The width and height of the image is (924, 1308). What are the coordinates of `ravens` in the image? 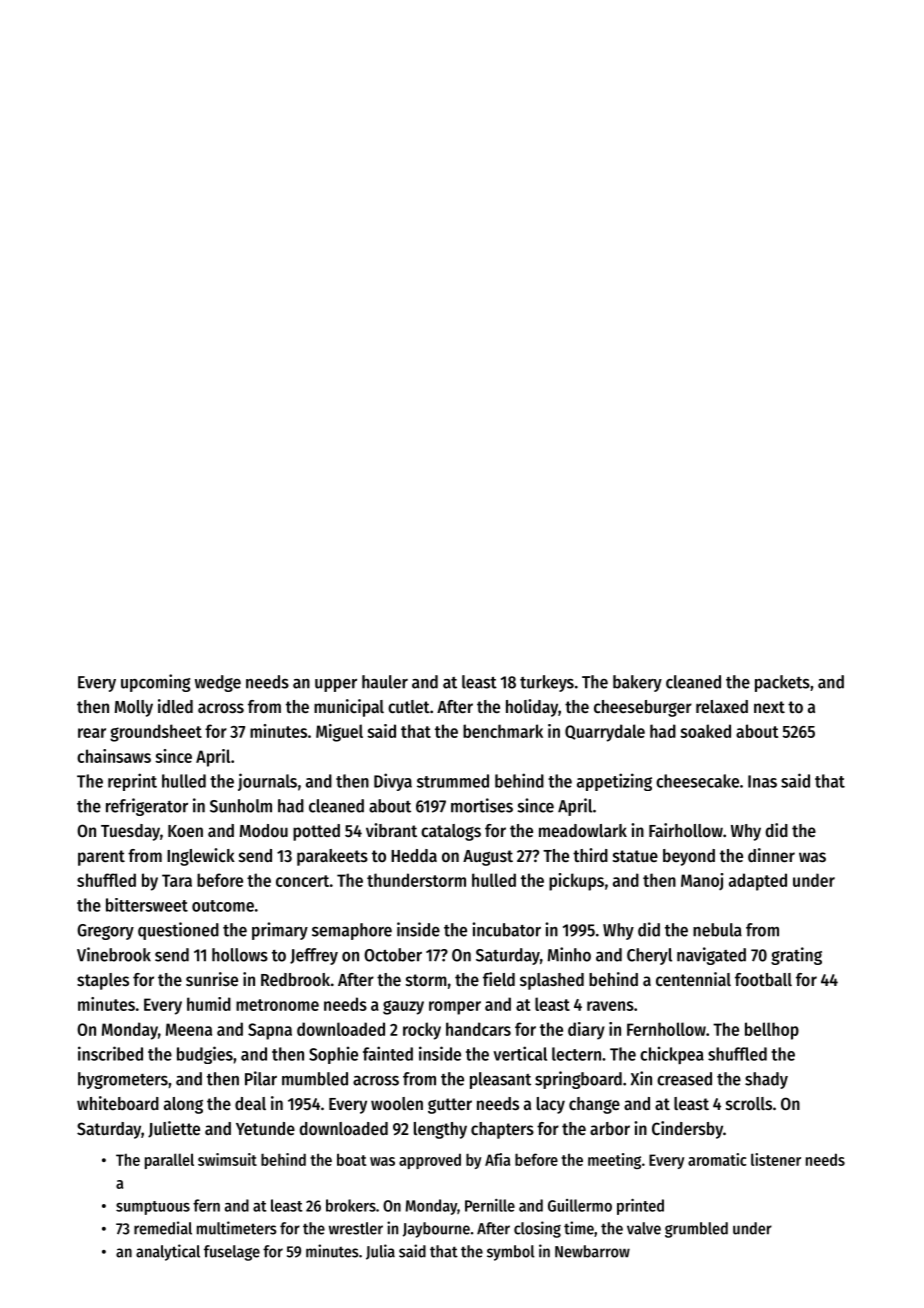 It's located at (610, 1006).
